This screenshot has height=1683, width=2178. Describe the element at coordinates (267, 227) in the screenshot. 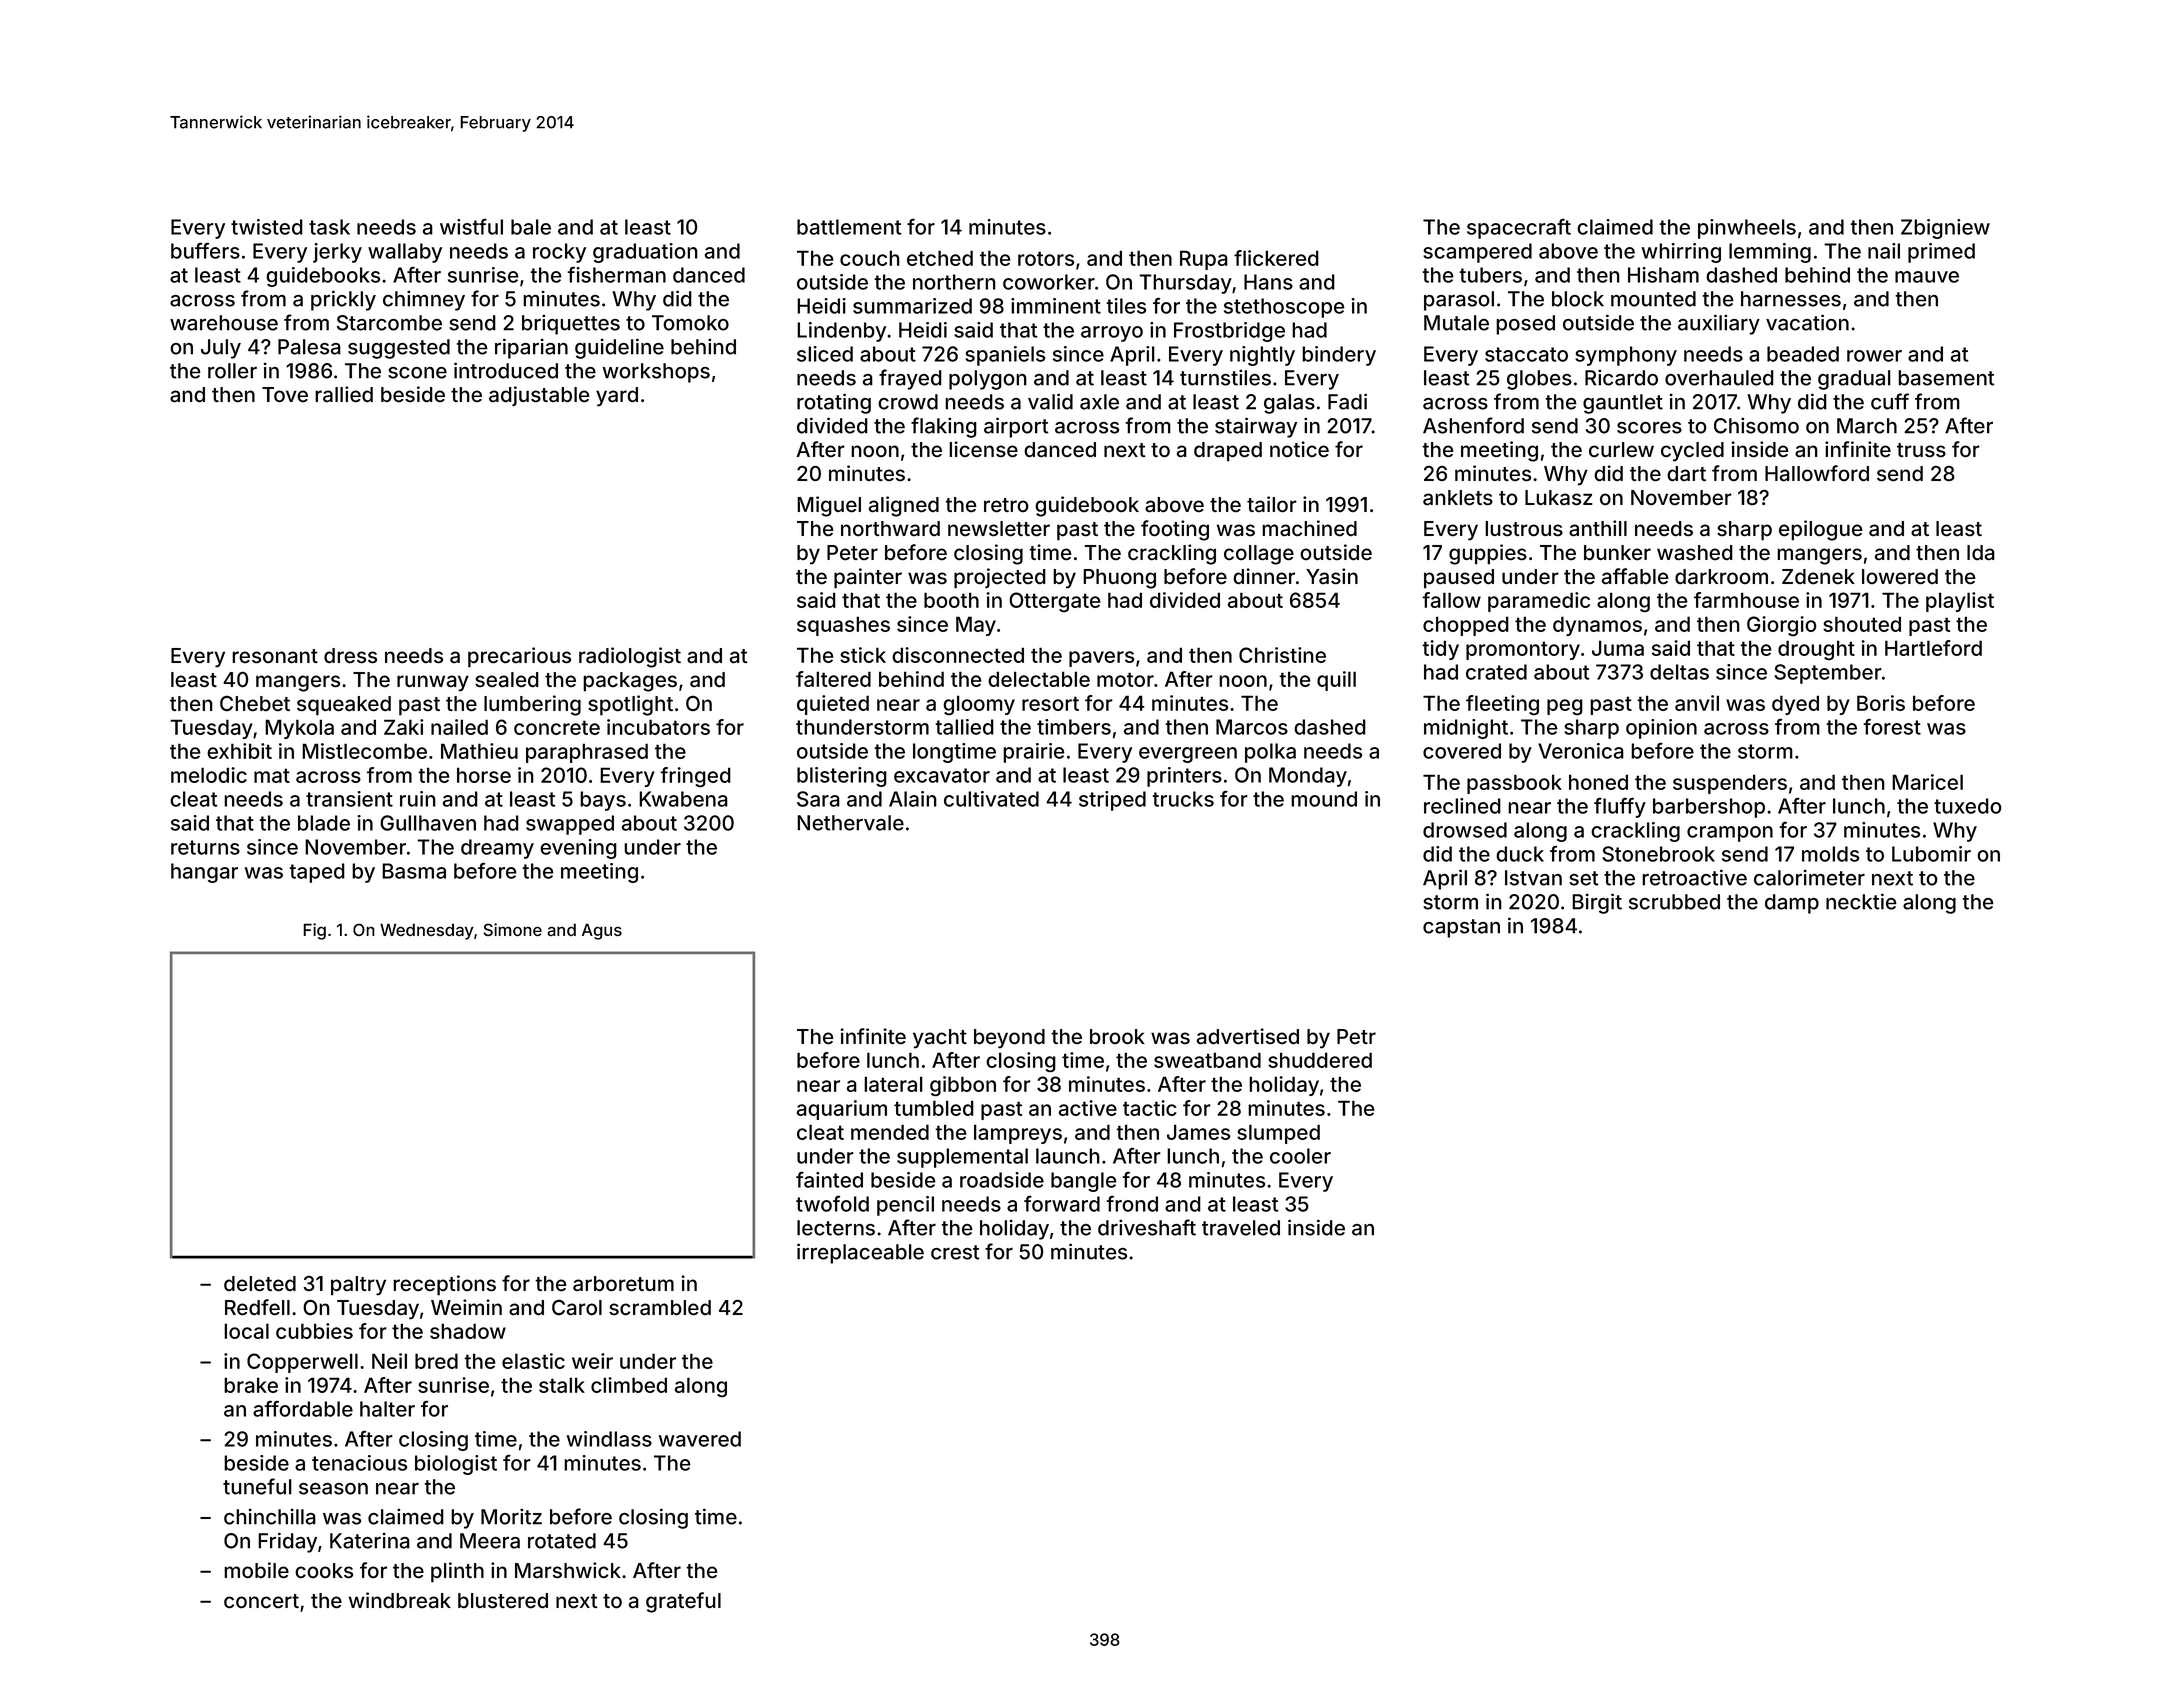

I see `twisted` at that location.
